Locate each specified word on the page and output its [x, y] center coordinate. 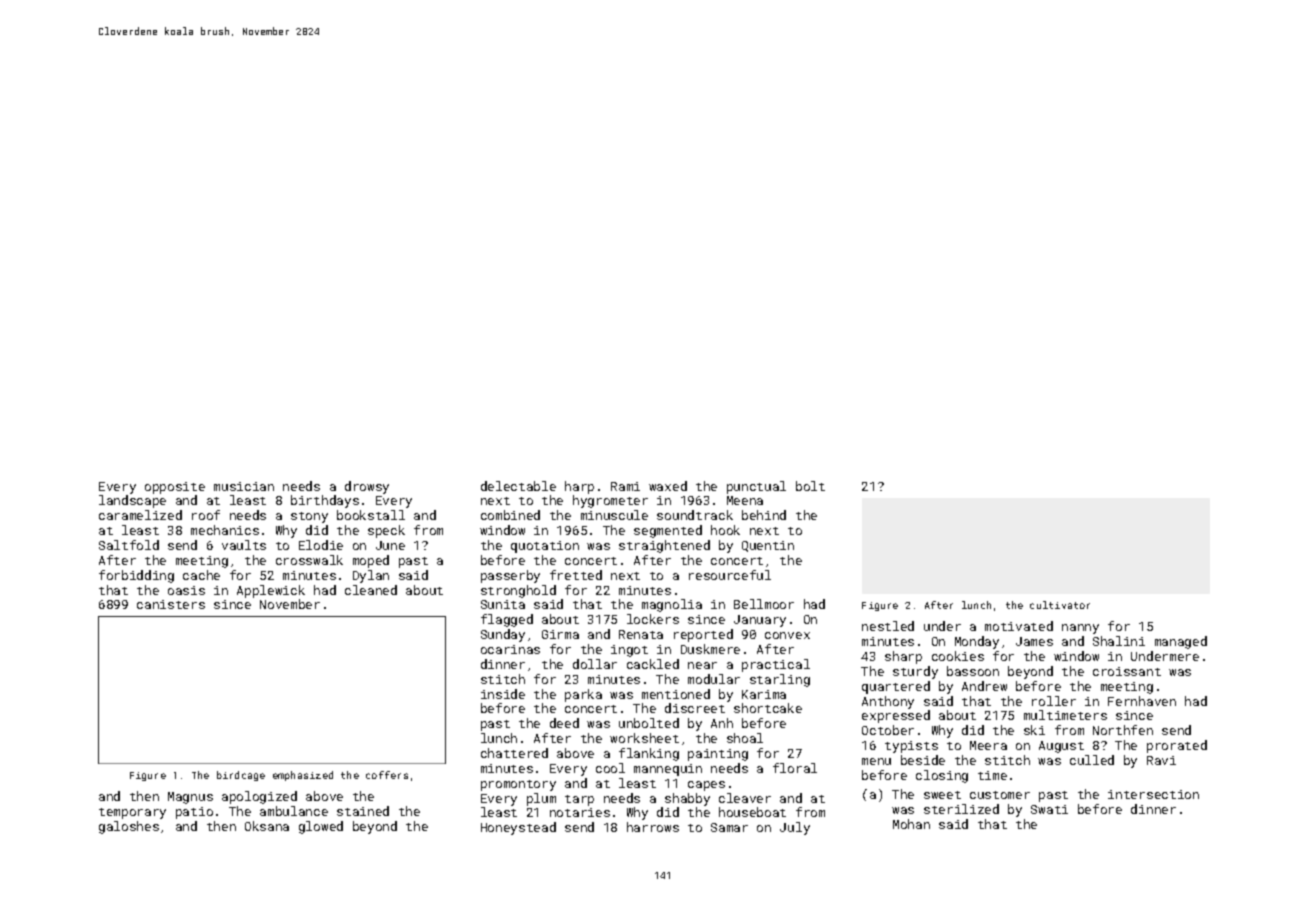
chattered [514, 753]
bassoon [973, 671]
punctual [756, 487]
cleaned [371, 590]
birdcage [241, 776]
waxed [668, 486]
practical [776, 665]
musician [244, 486]
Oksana [267, 826]
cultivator [1060, 605]
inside [503, 694]
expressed [896, 716]
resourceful [730, 575]
